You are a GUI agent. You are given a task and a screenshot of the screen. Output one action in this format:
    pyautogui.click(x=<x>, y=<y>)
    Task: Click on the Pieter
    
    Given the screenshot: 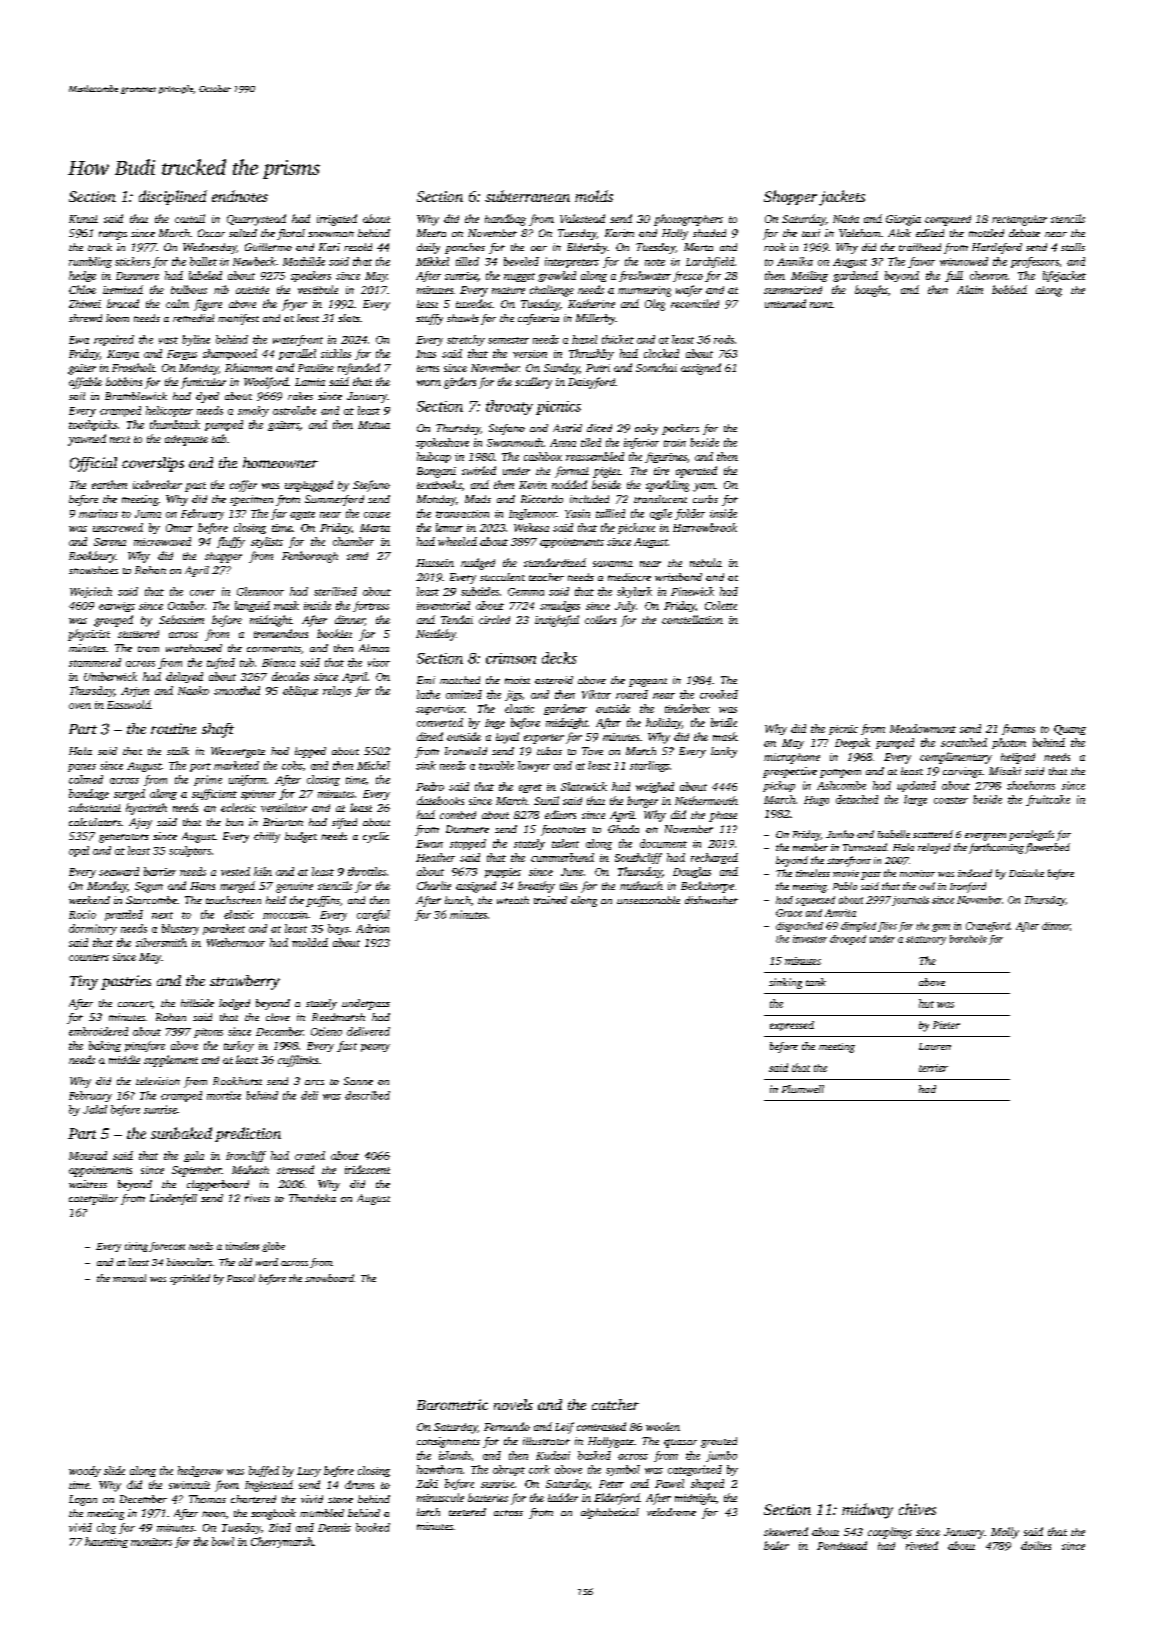 What is the action you would take?
    pyautogui.click(x=946, y=1025)
